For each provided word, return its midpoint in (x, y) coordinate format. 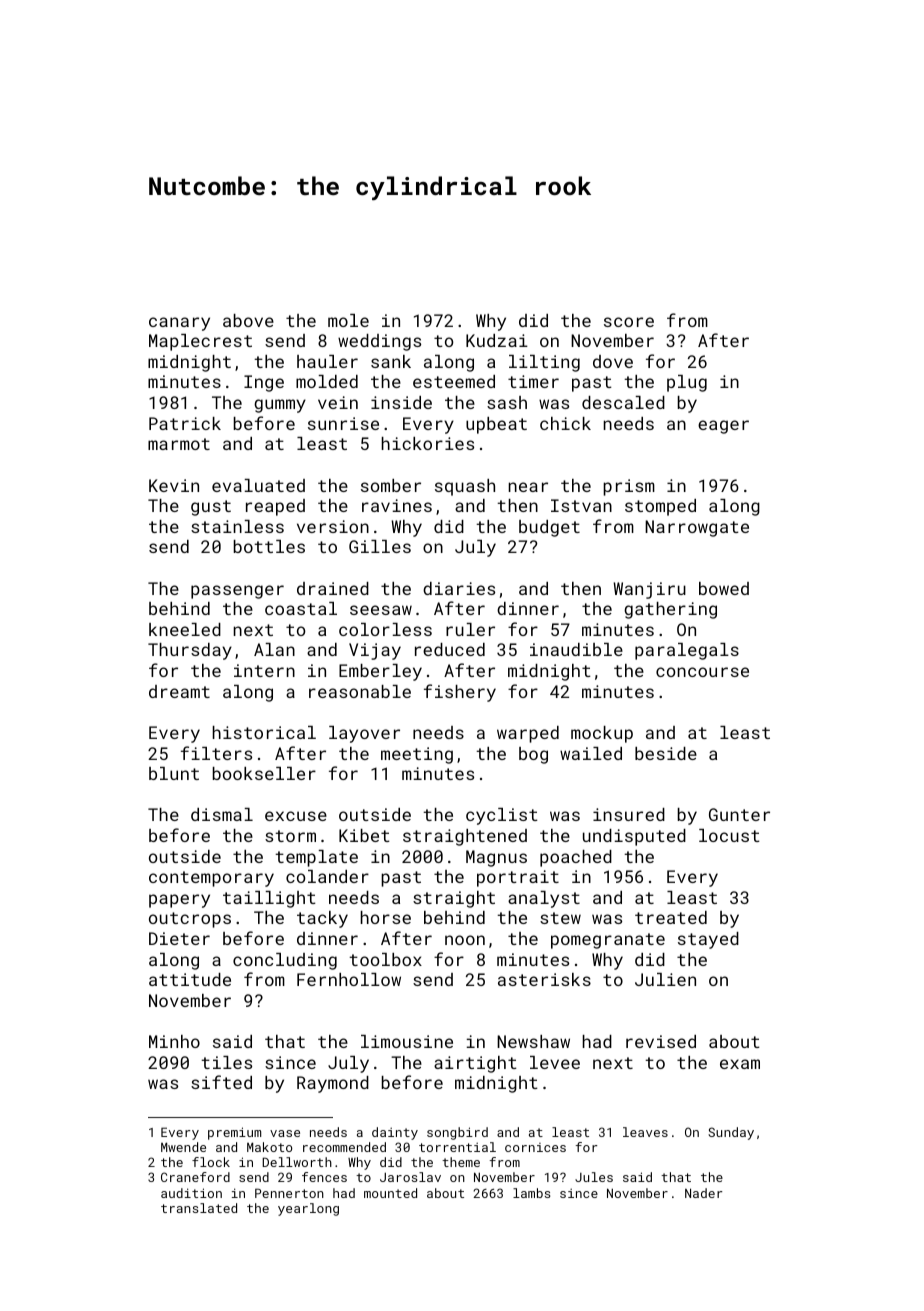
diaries (459, 588)
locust (729, 835)
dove (613, 361)
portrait (518, 878)
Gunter (739, 814)
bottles (269, 546)
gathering (670, 610)
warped (528, 734)
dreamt (179, 691)
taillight (269, 899)
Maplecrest (200, 342)
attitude (190, 979)
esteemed (454, 381)
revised (661, 1041)
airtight (475, 1064)
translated (199, 1208)
